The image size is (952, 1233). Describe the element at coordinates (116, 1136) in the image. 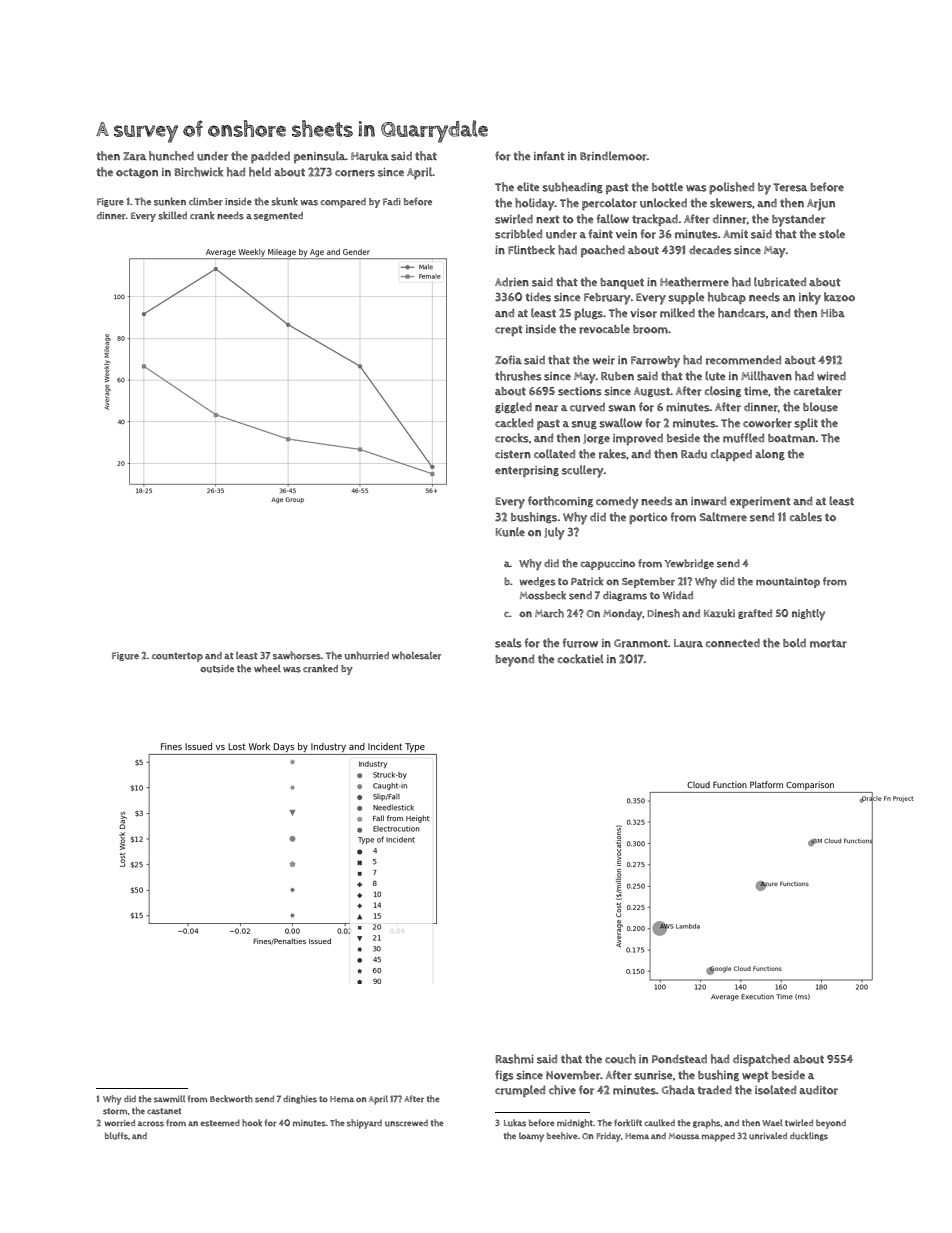

I see `bluffs` at that location.
